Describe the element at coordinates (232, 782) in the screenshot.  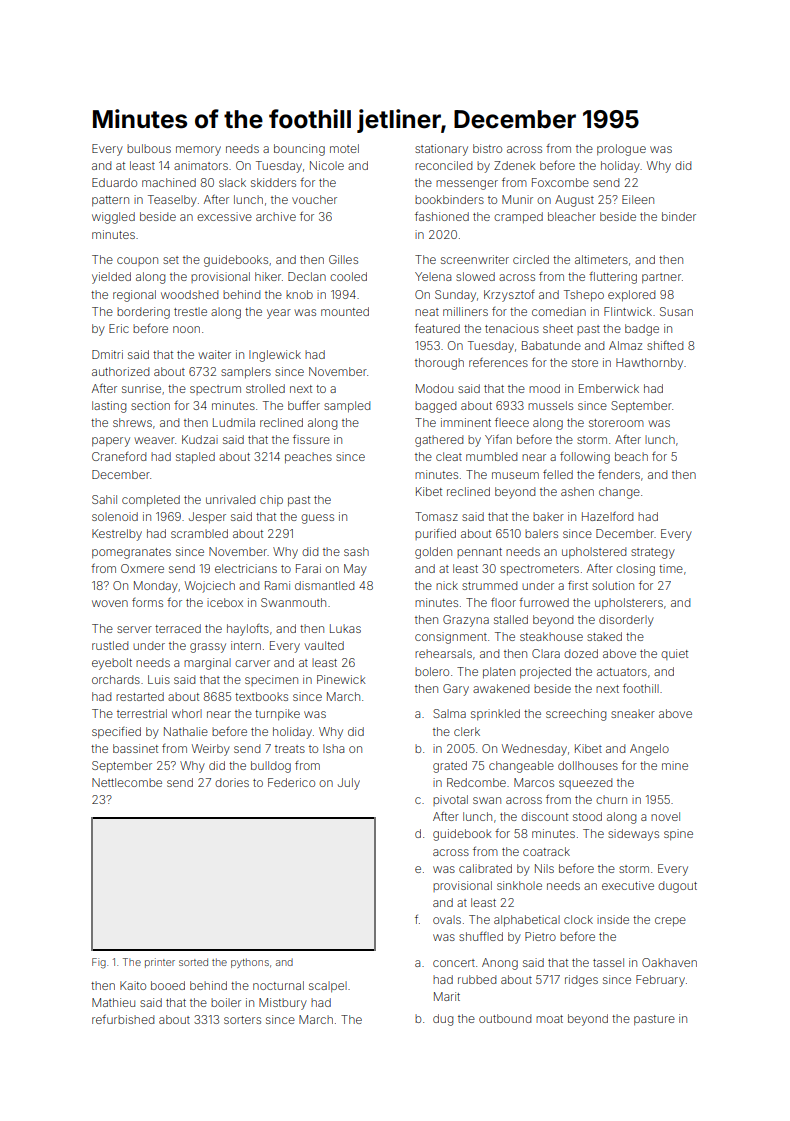
I see `dories` at that location.
